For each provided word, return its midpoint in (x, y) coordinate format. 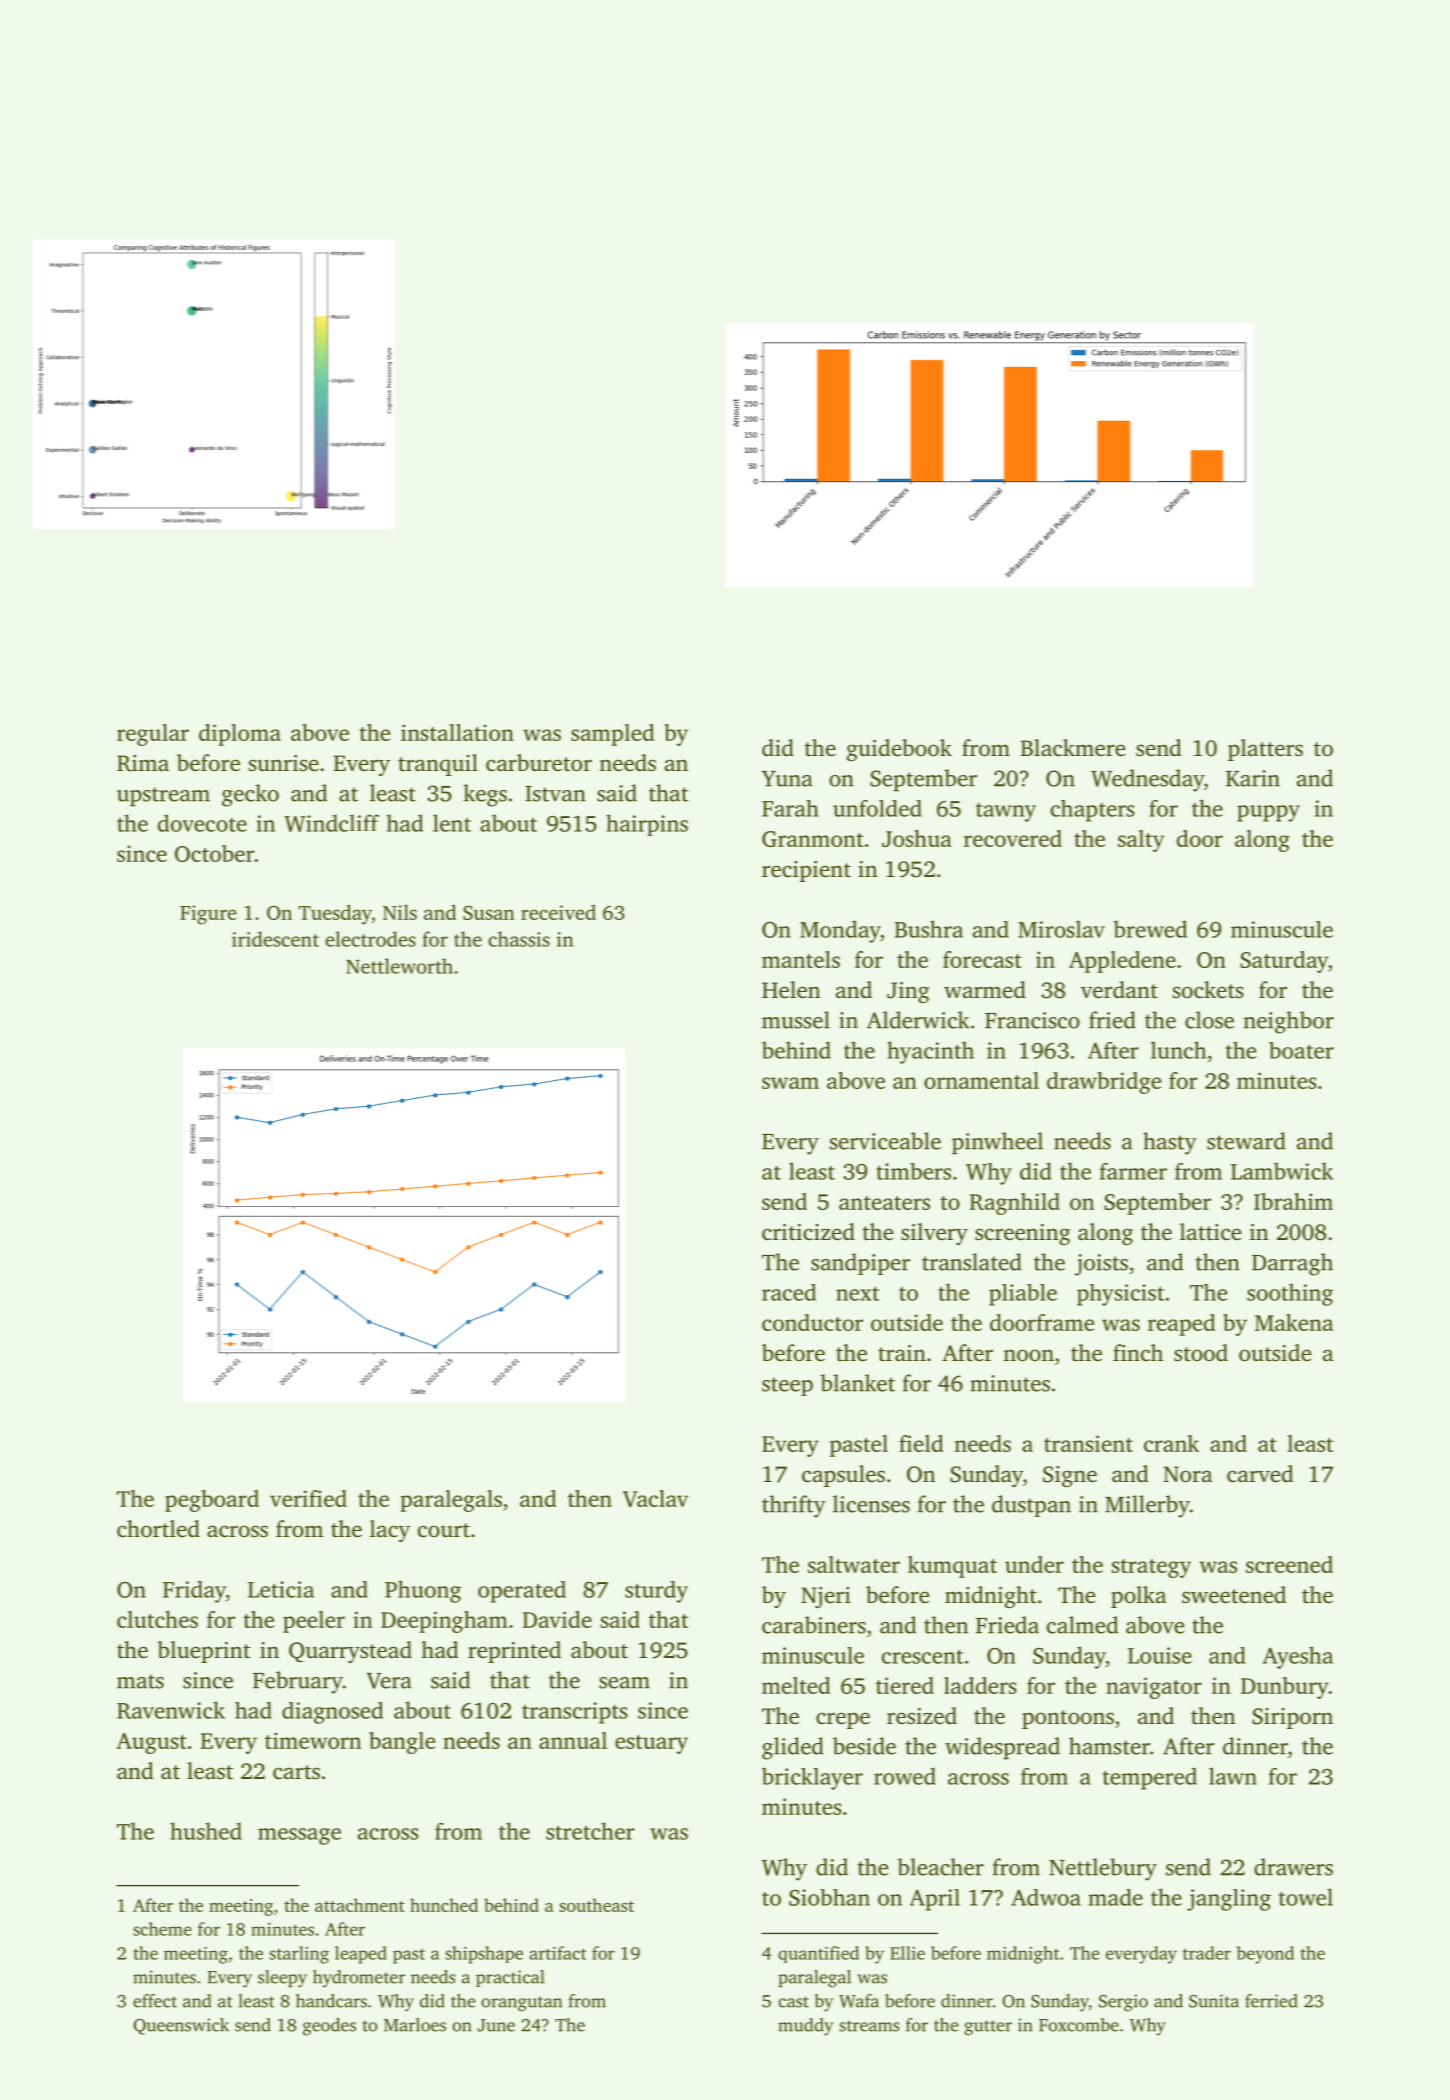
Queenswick (181, 2026)
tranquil (438, 765)
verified (308, 1498)
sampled (612, 735)
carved (1260, 1474)
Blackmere (1072, 748)
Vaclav (655, 1498)
